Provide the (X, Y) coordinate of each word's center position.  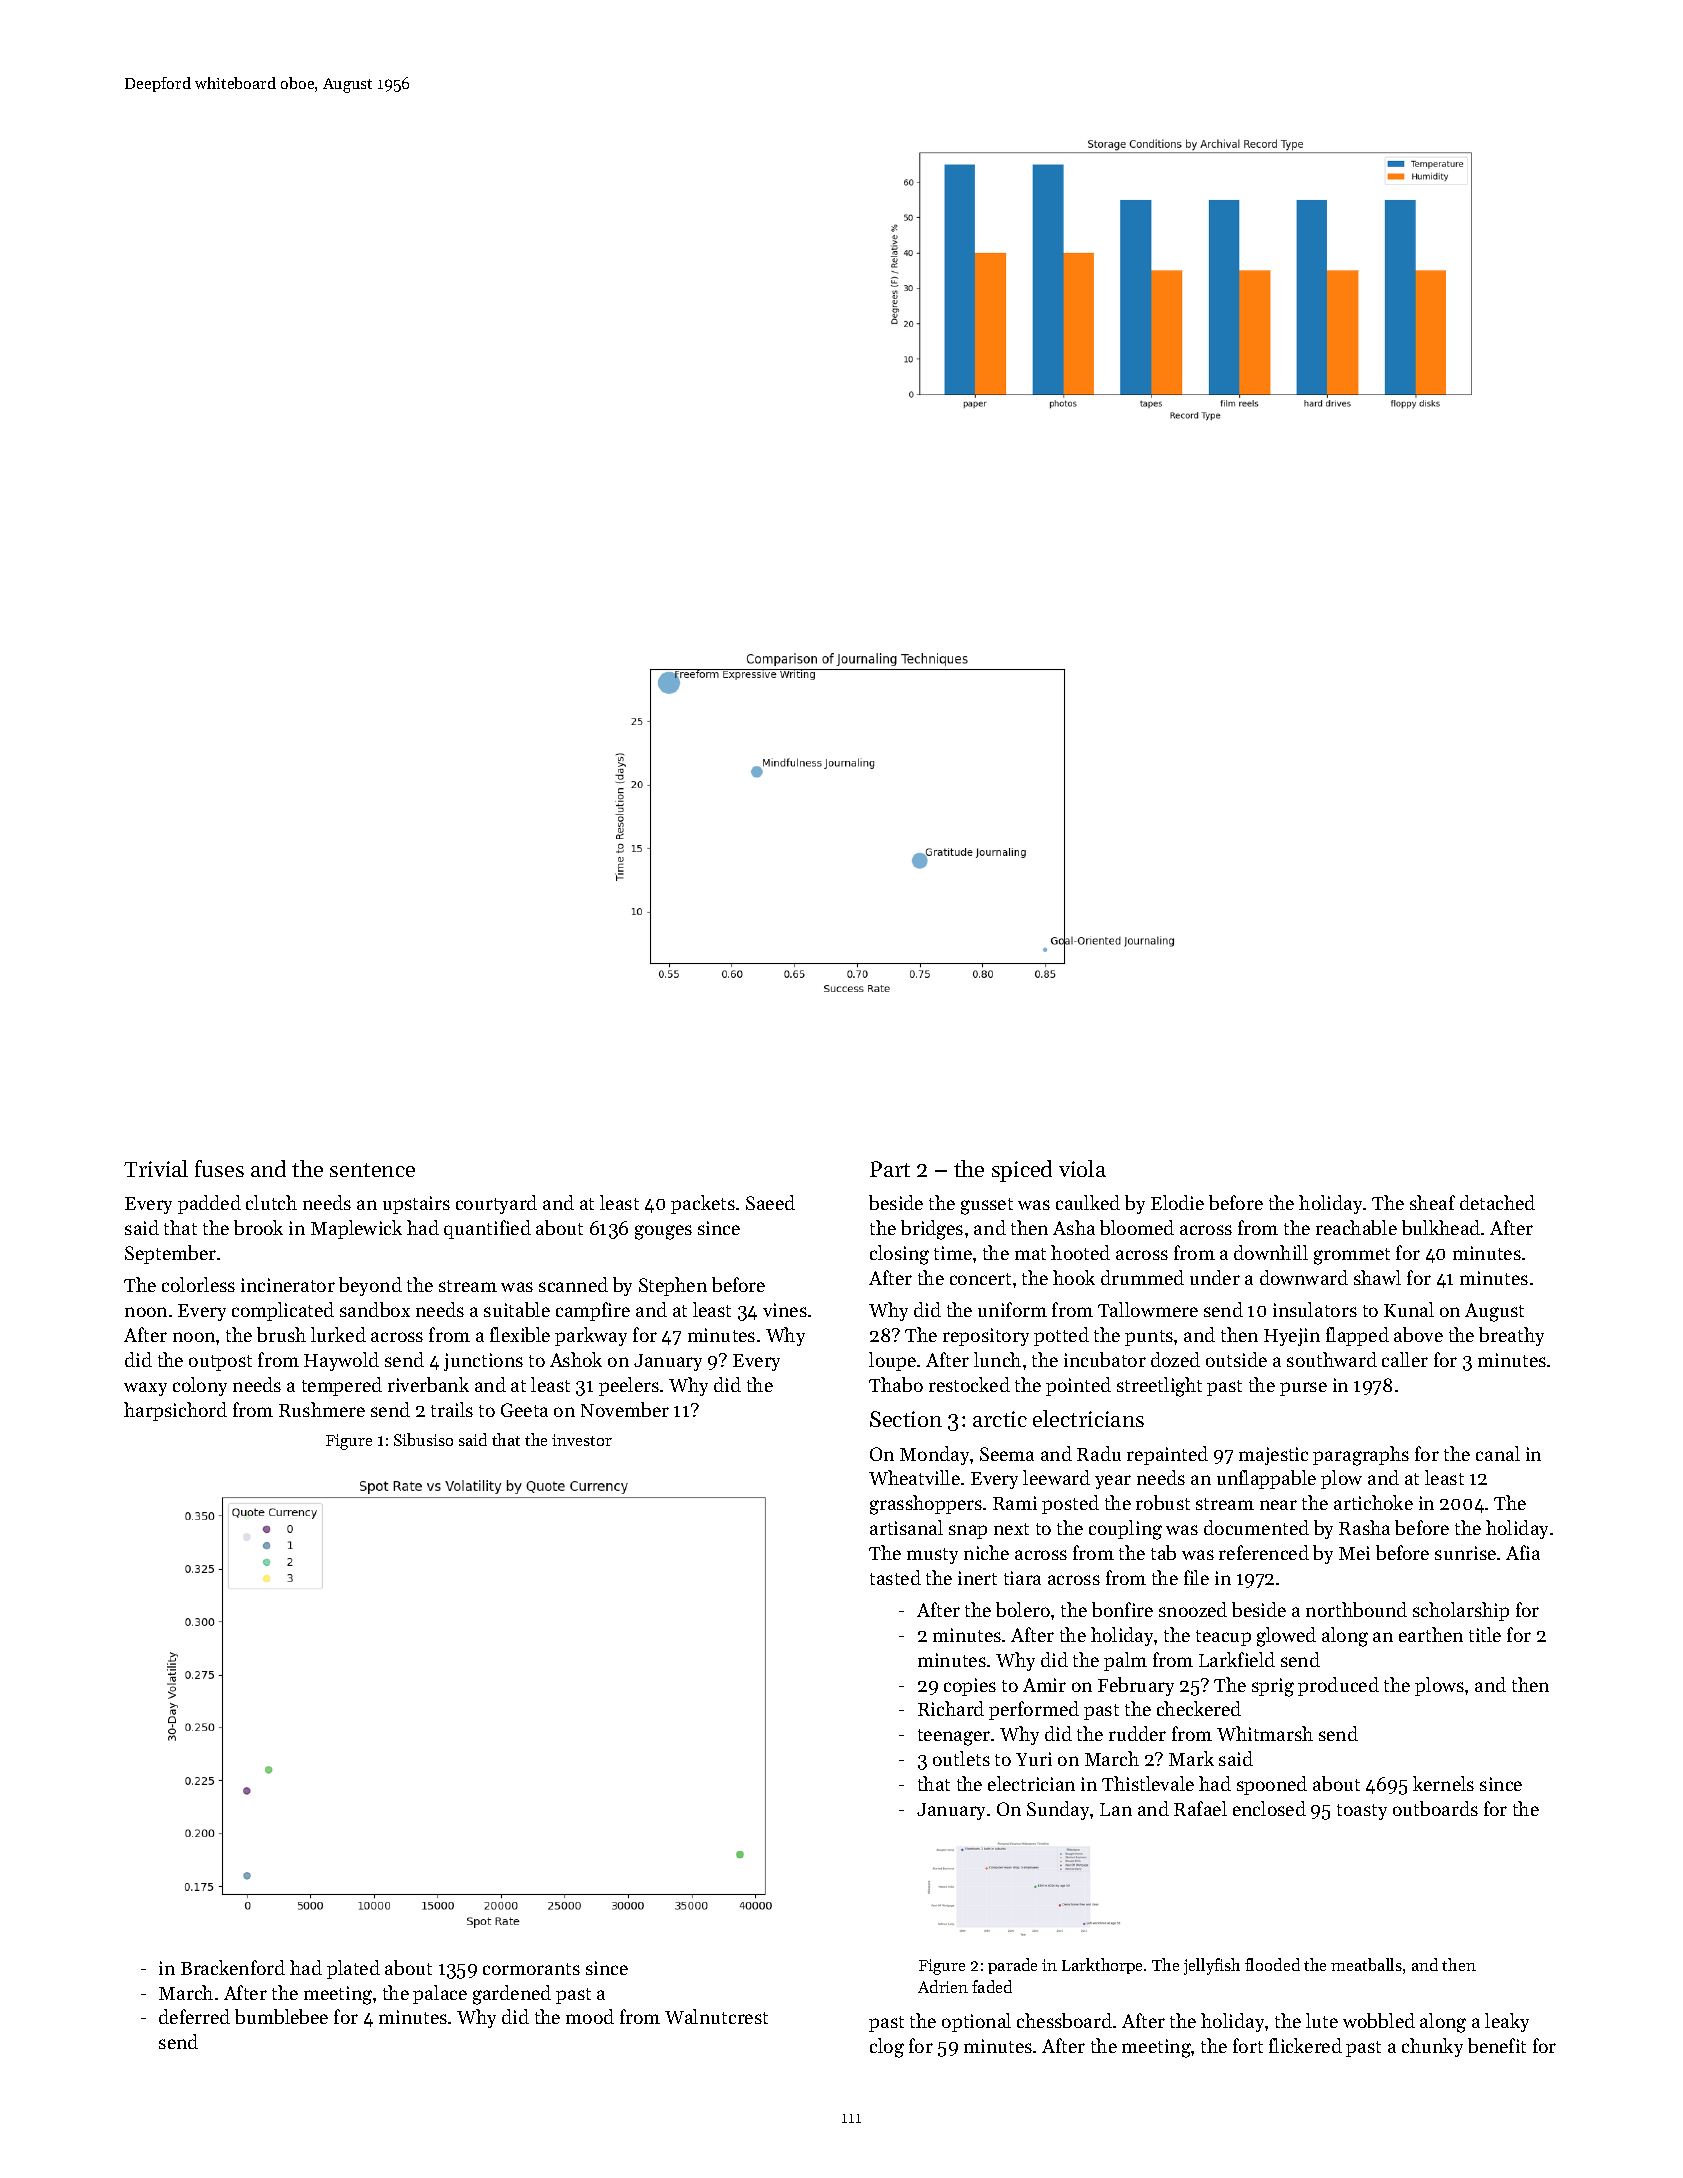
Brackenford (233, 1967)
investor (582, 1440)
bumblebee (281, 2016)
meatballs (1366, 1964)
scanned (573, 1284)
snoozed (1193, 1609)
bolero (1023, 1609)
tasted (895, 1577)
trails (452, 1409)
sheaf (1432, 1202)
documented (1256, 1527)
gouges (663, 1232)
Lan (1116, 1809)
